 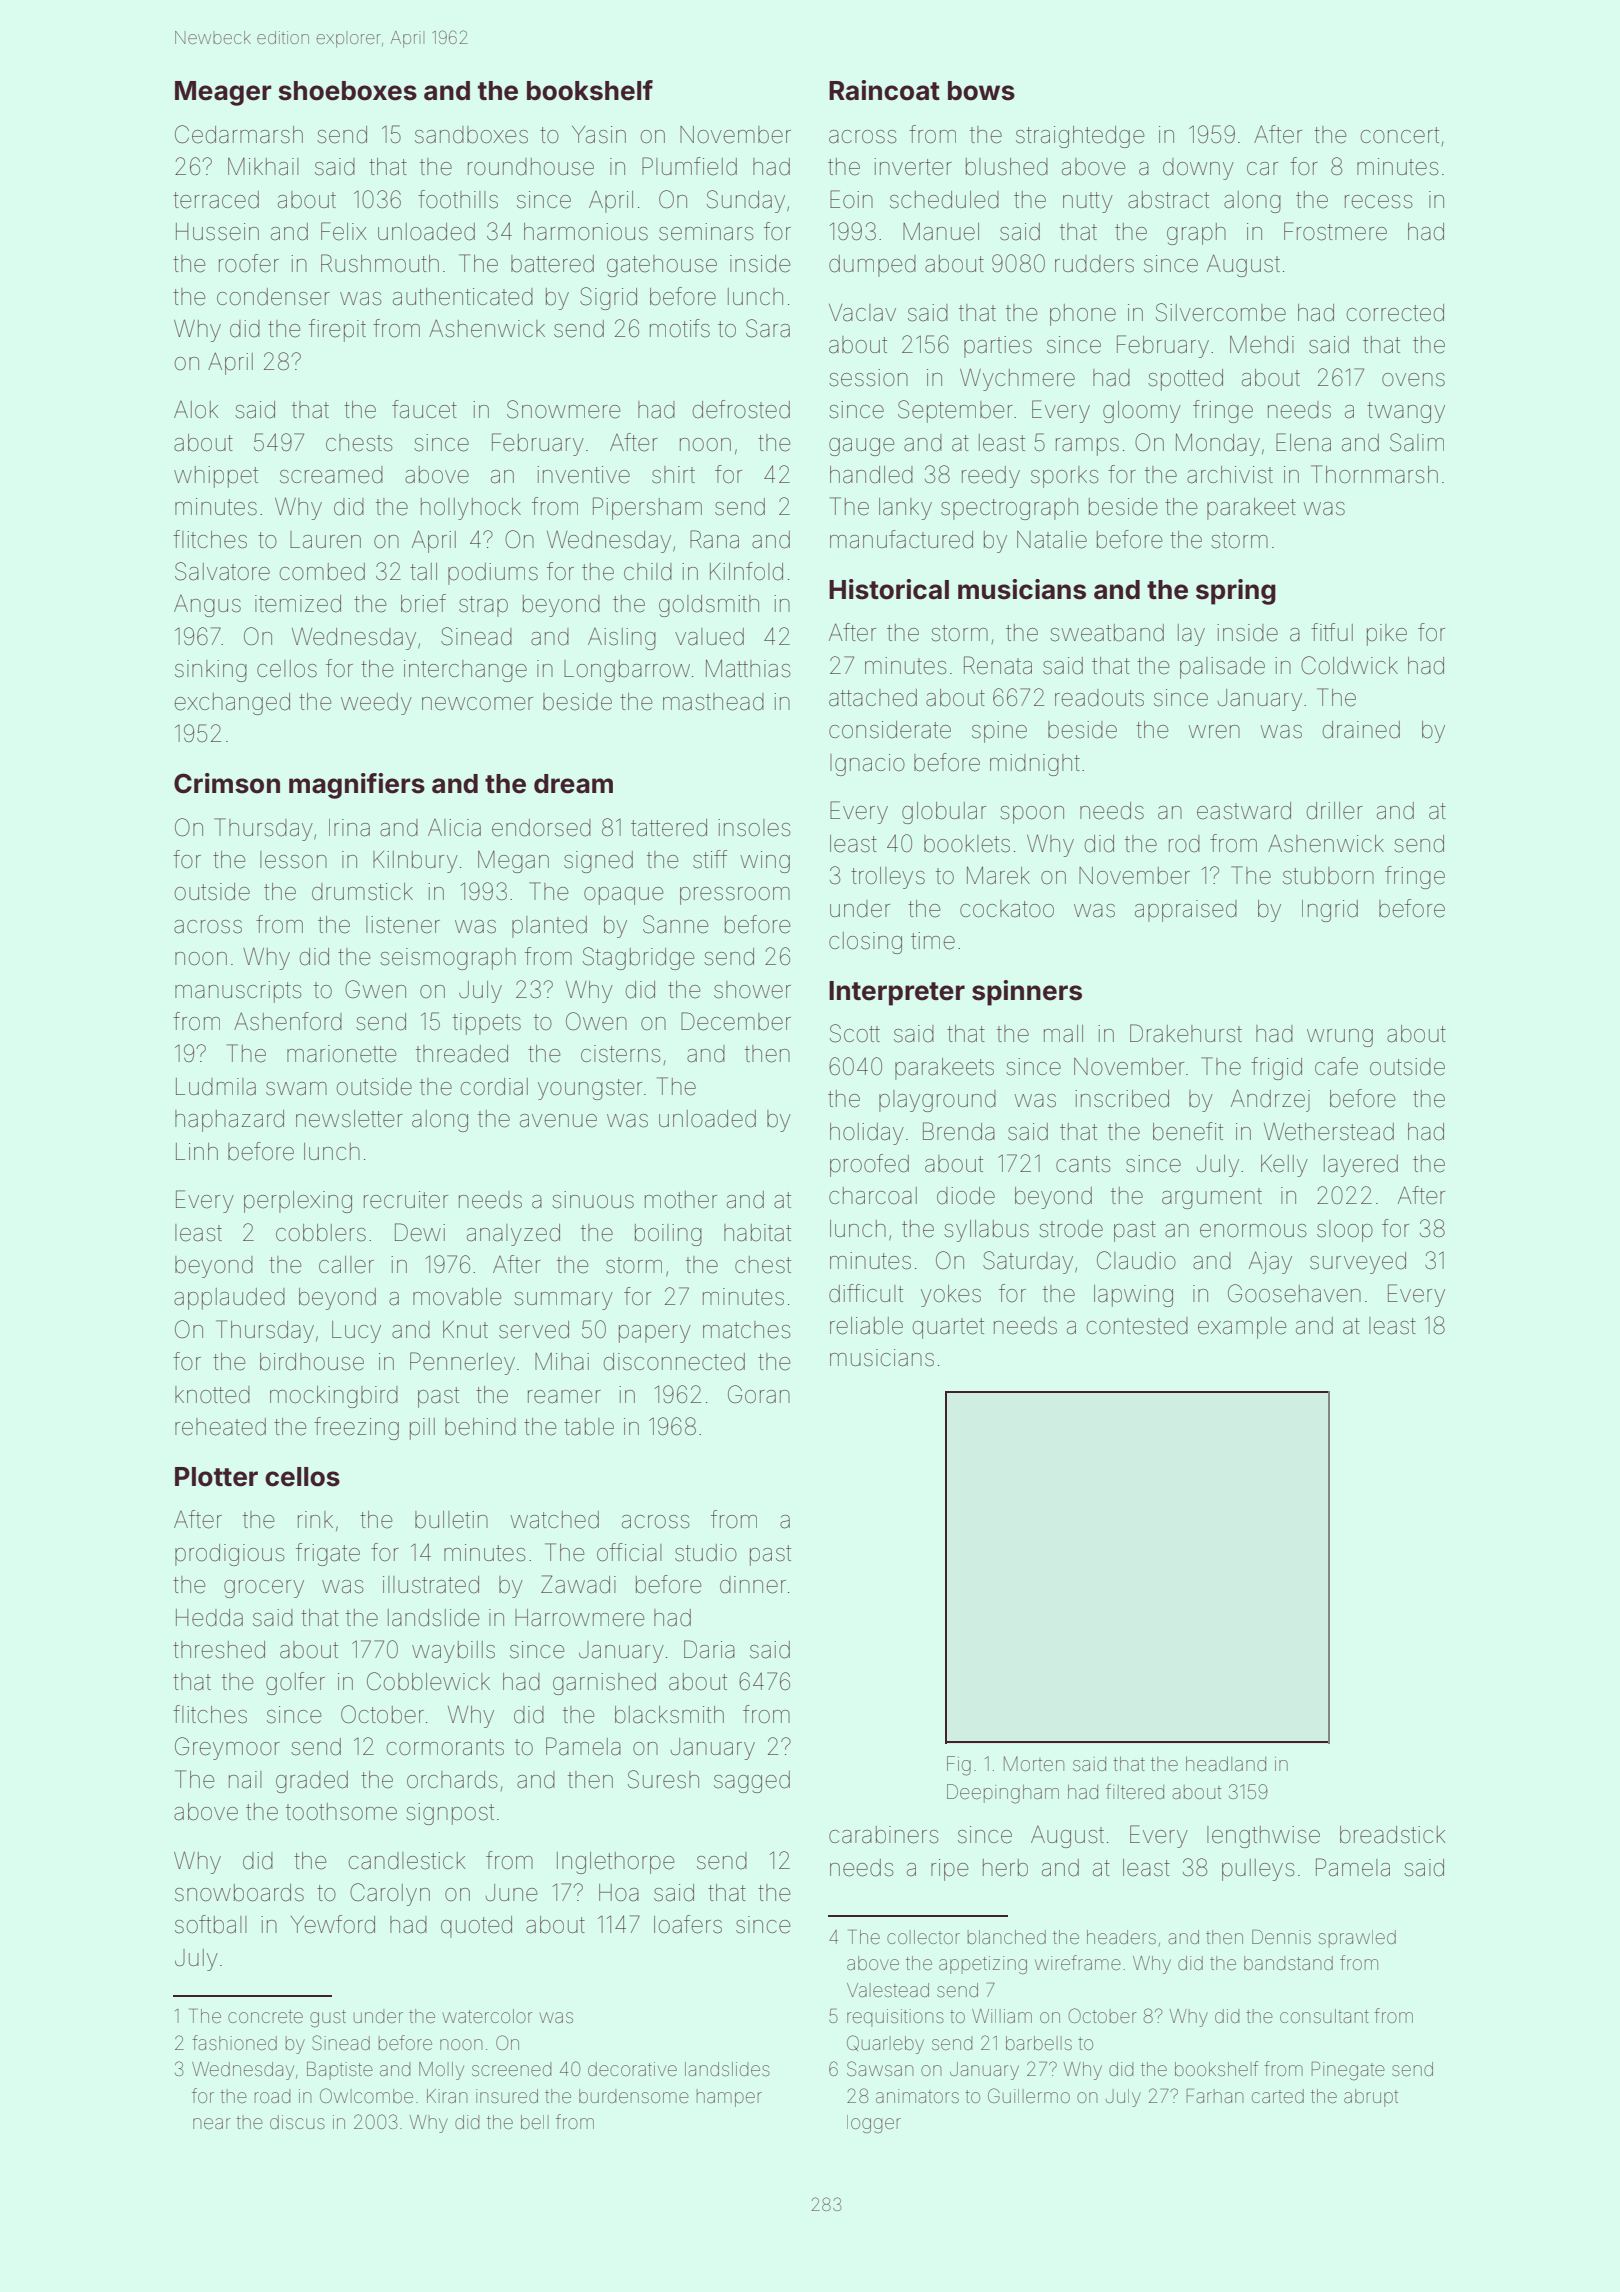 I want to click on Angus, so click(x=207, y=606).
